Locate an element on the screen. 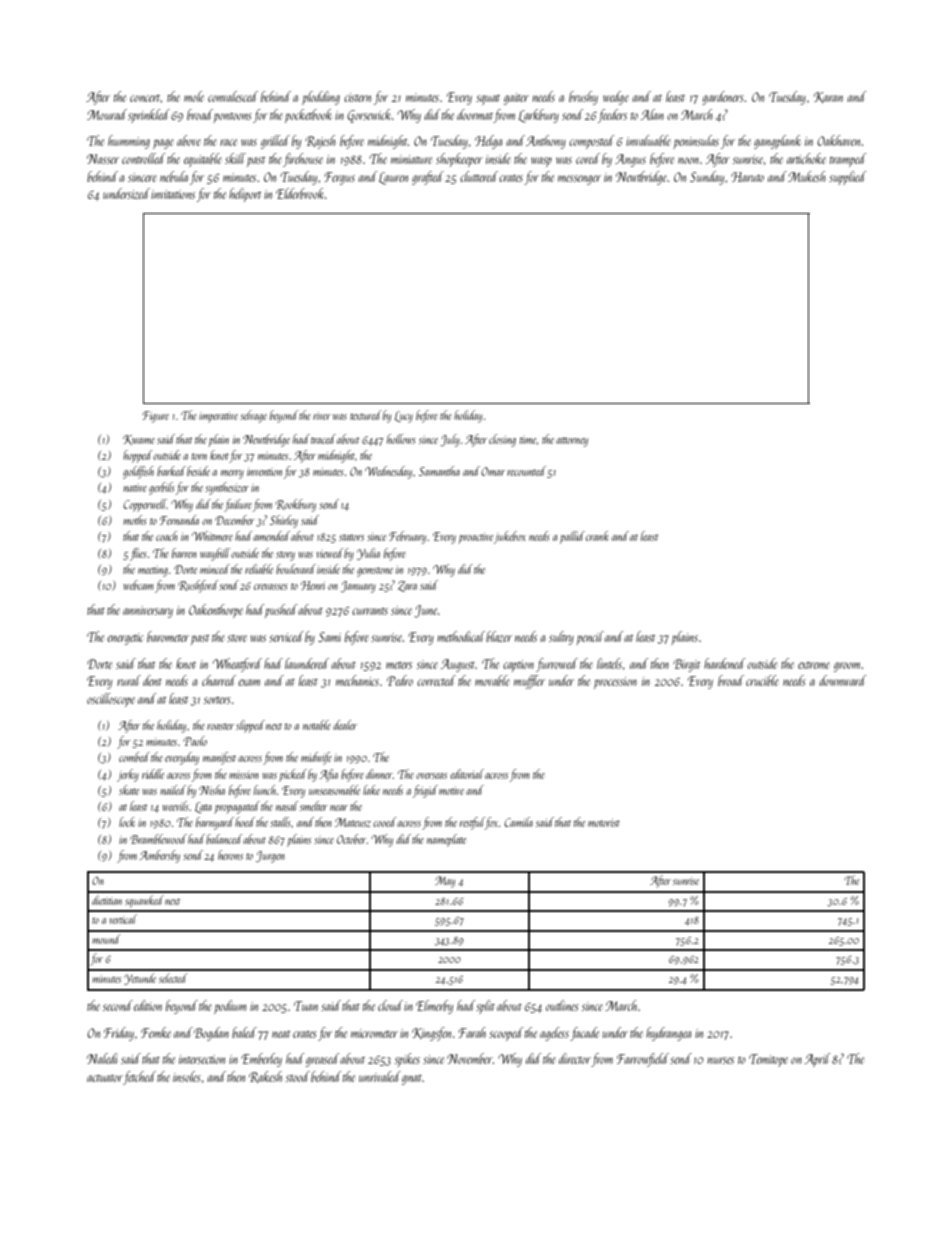 Image resolution: width=952 pixels, height=1233 pixels. merry is located at coordinates (232, 474).
